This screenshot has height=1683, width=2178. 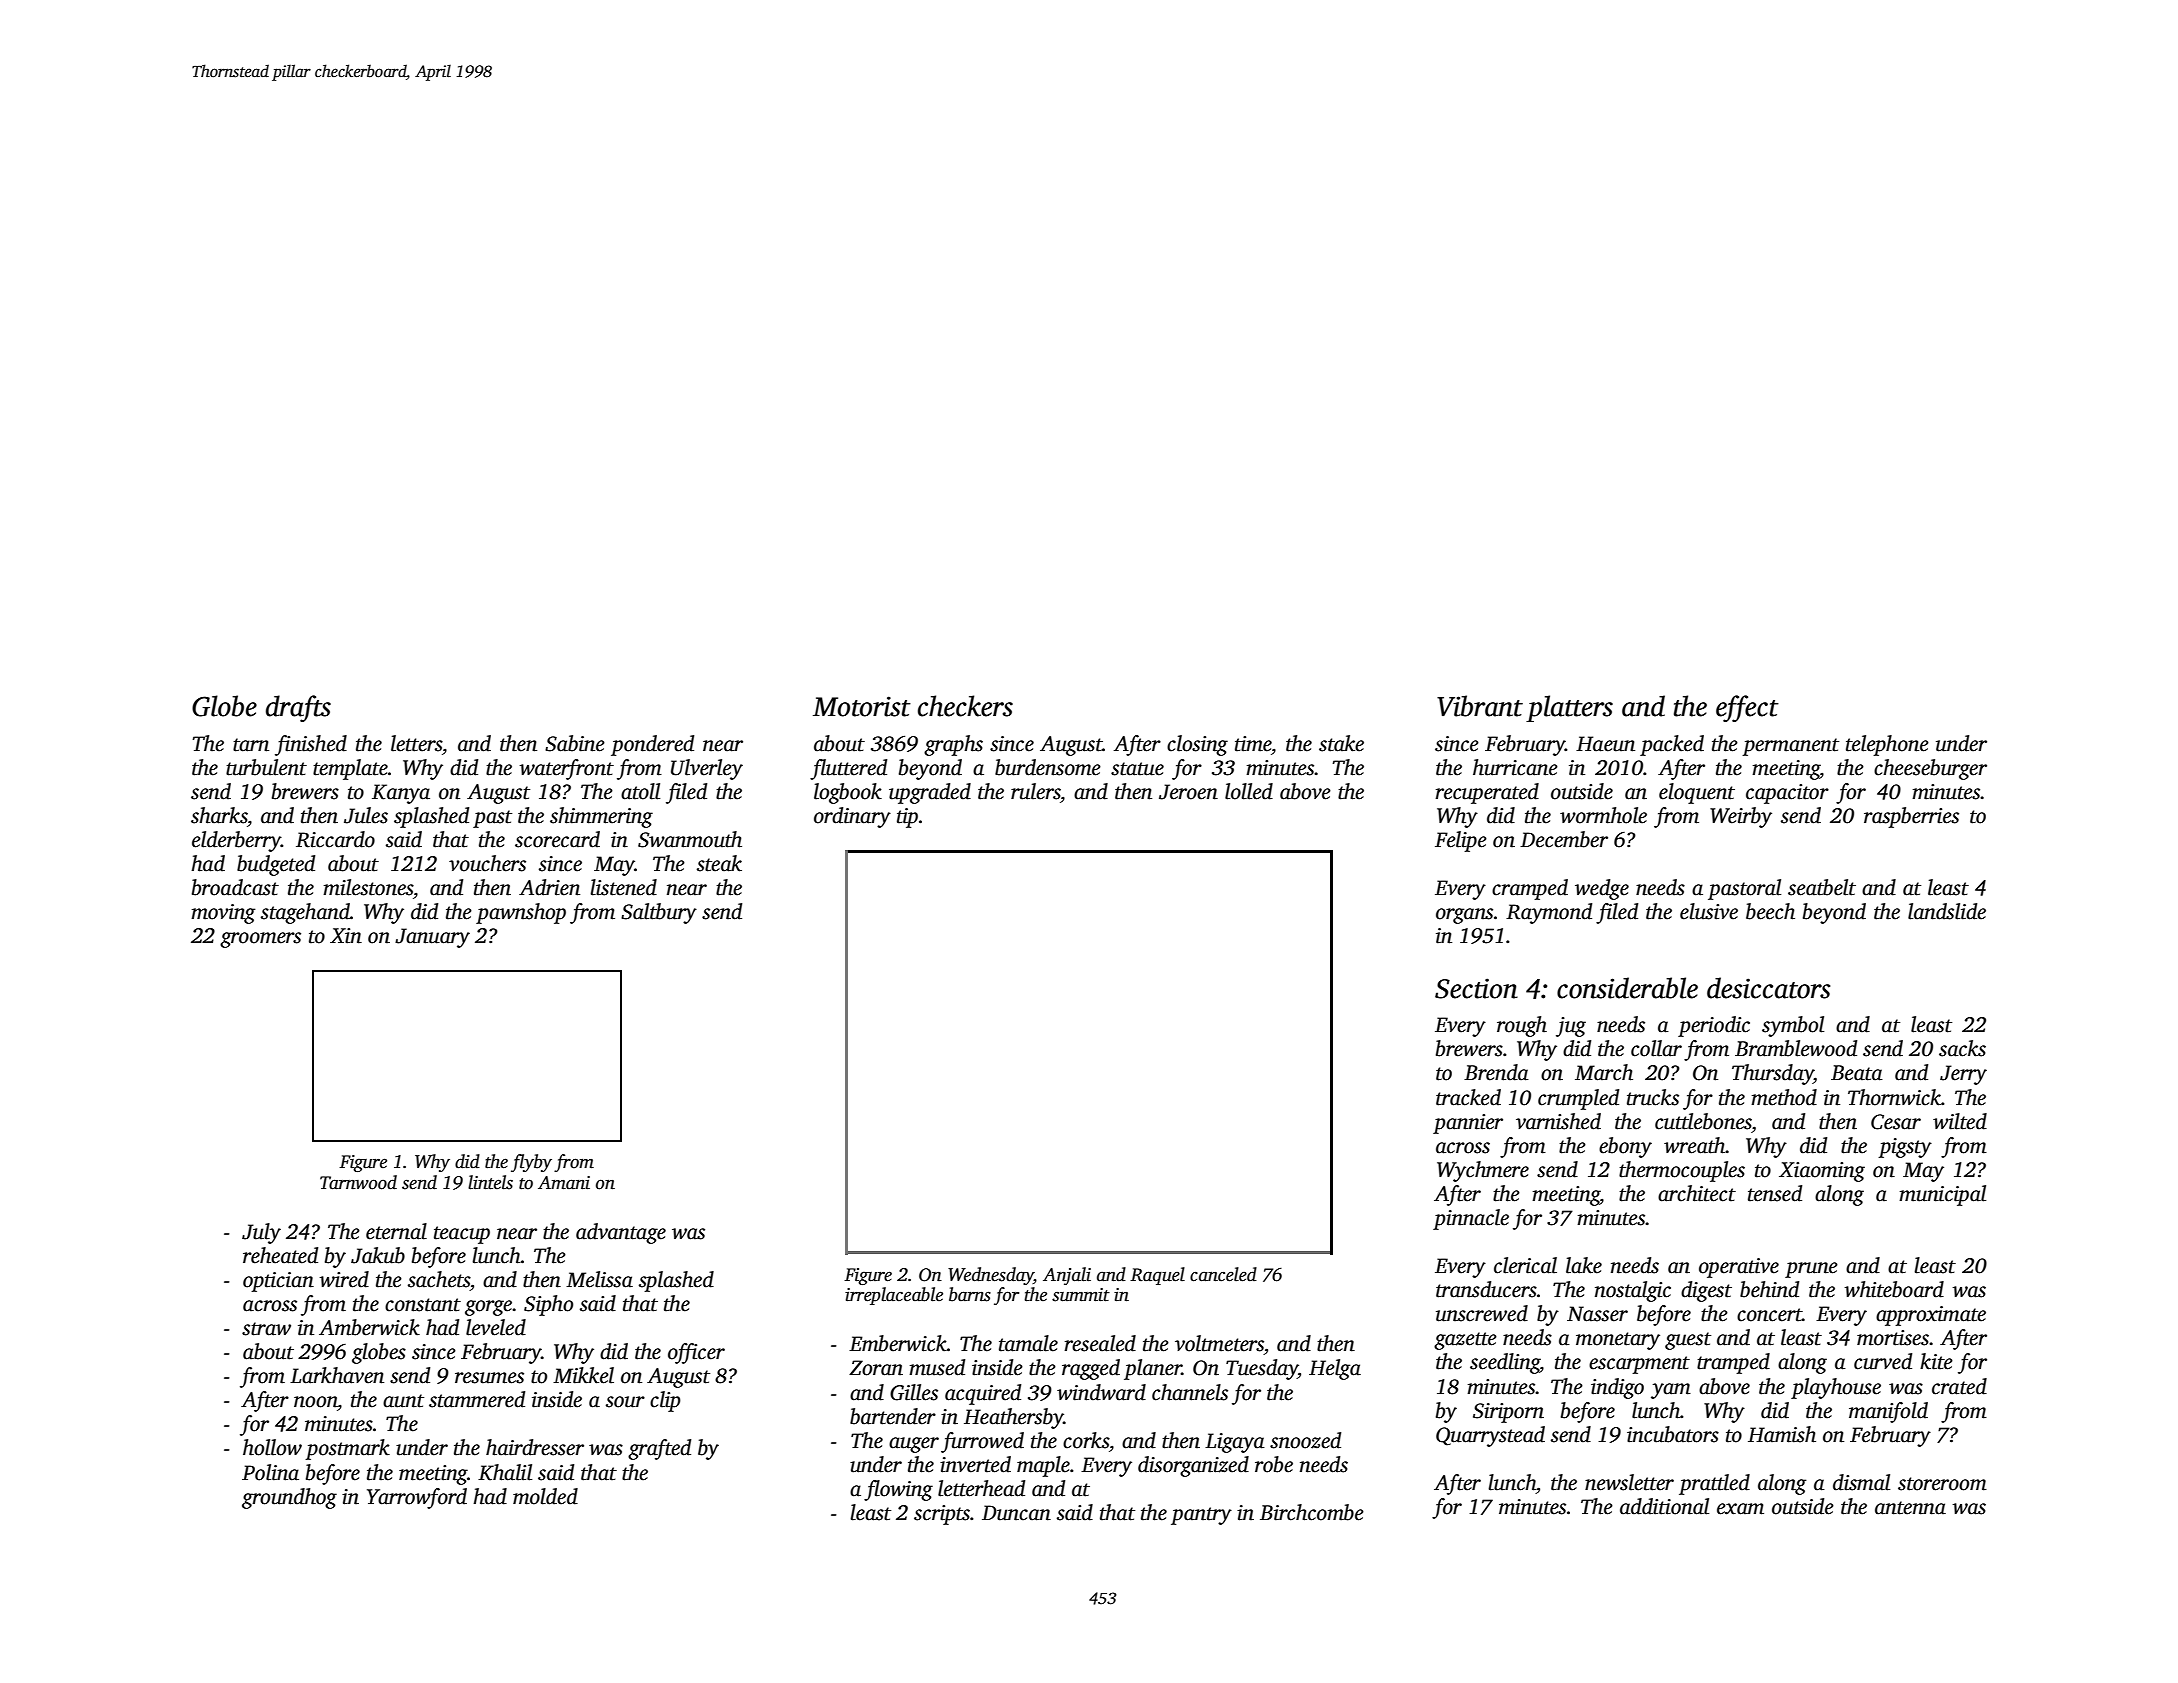 What do you see at coordinates (531, 1163) in the screenshot?
I see `flyby` at bounding box center [531, 1163].
